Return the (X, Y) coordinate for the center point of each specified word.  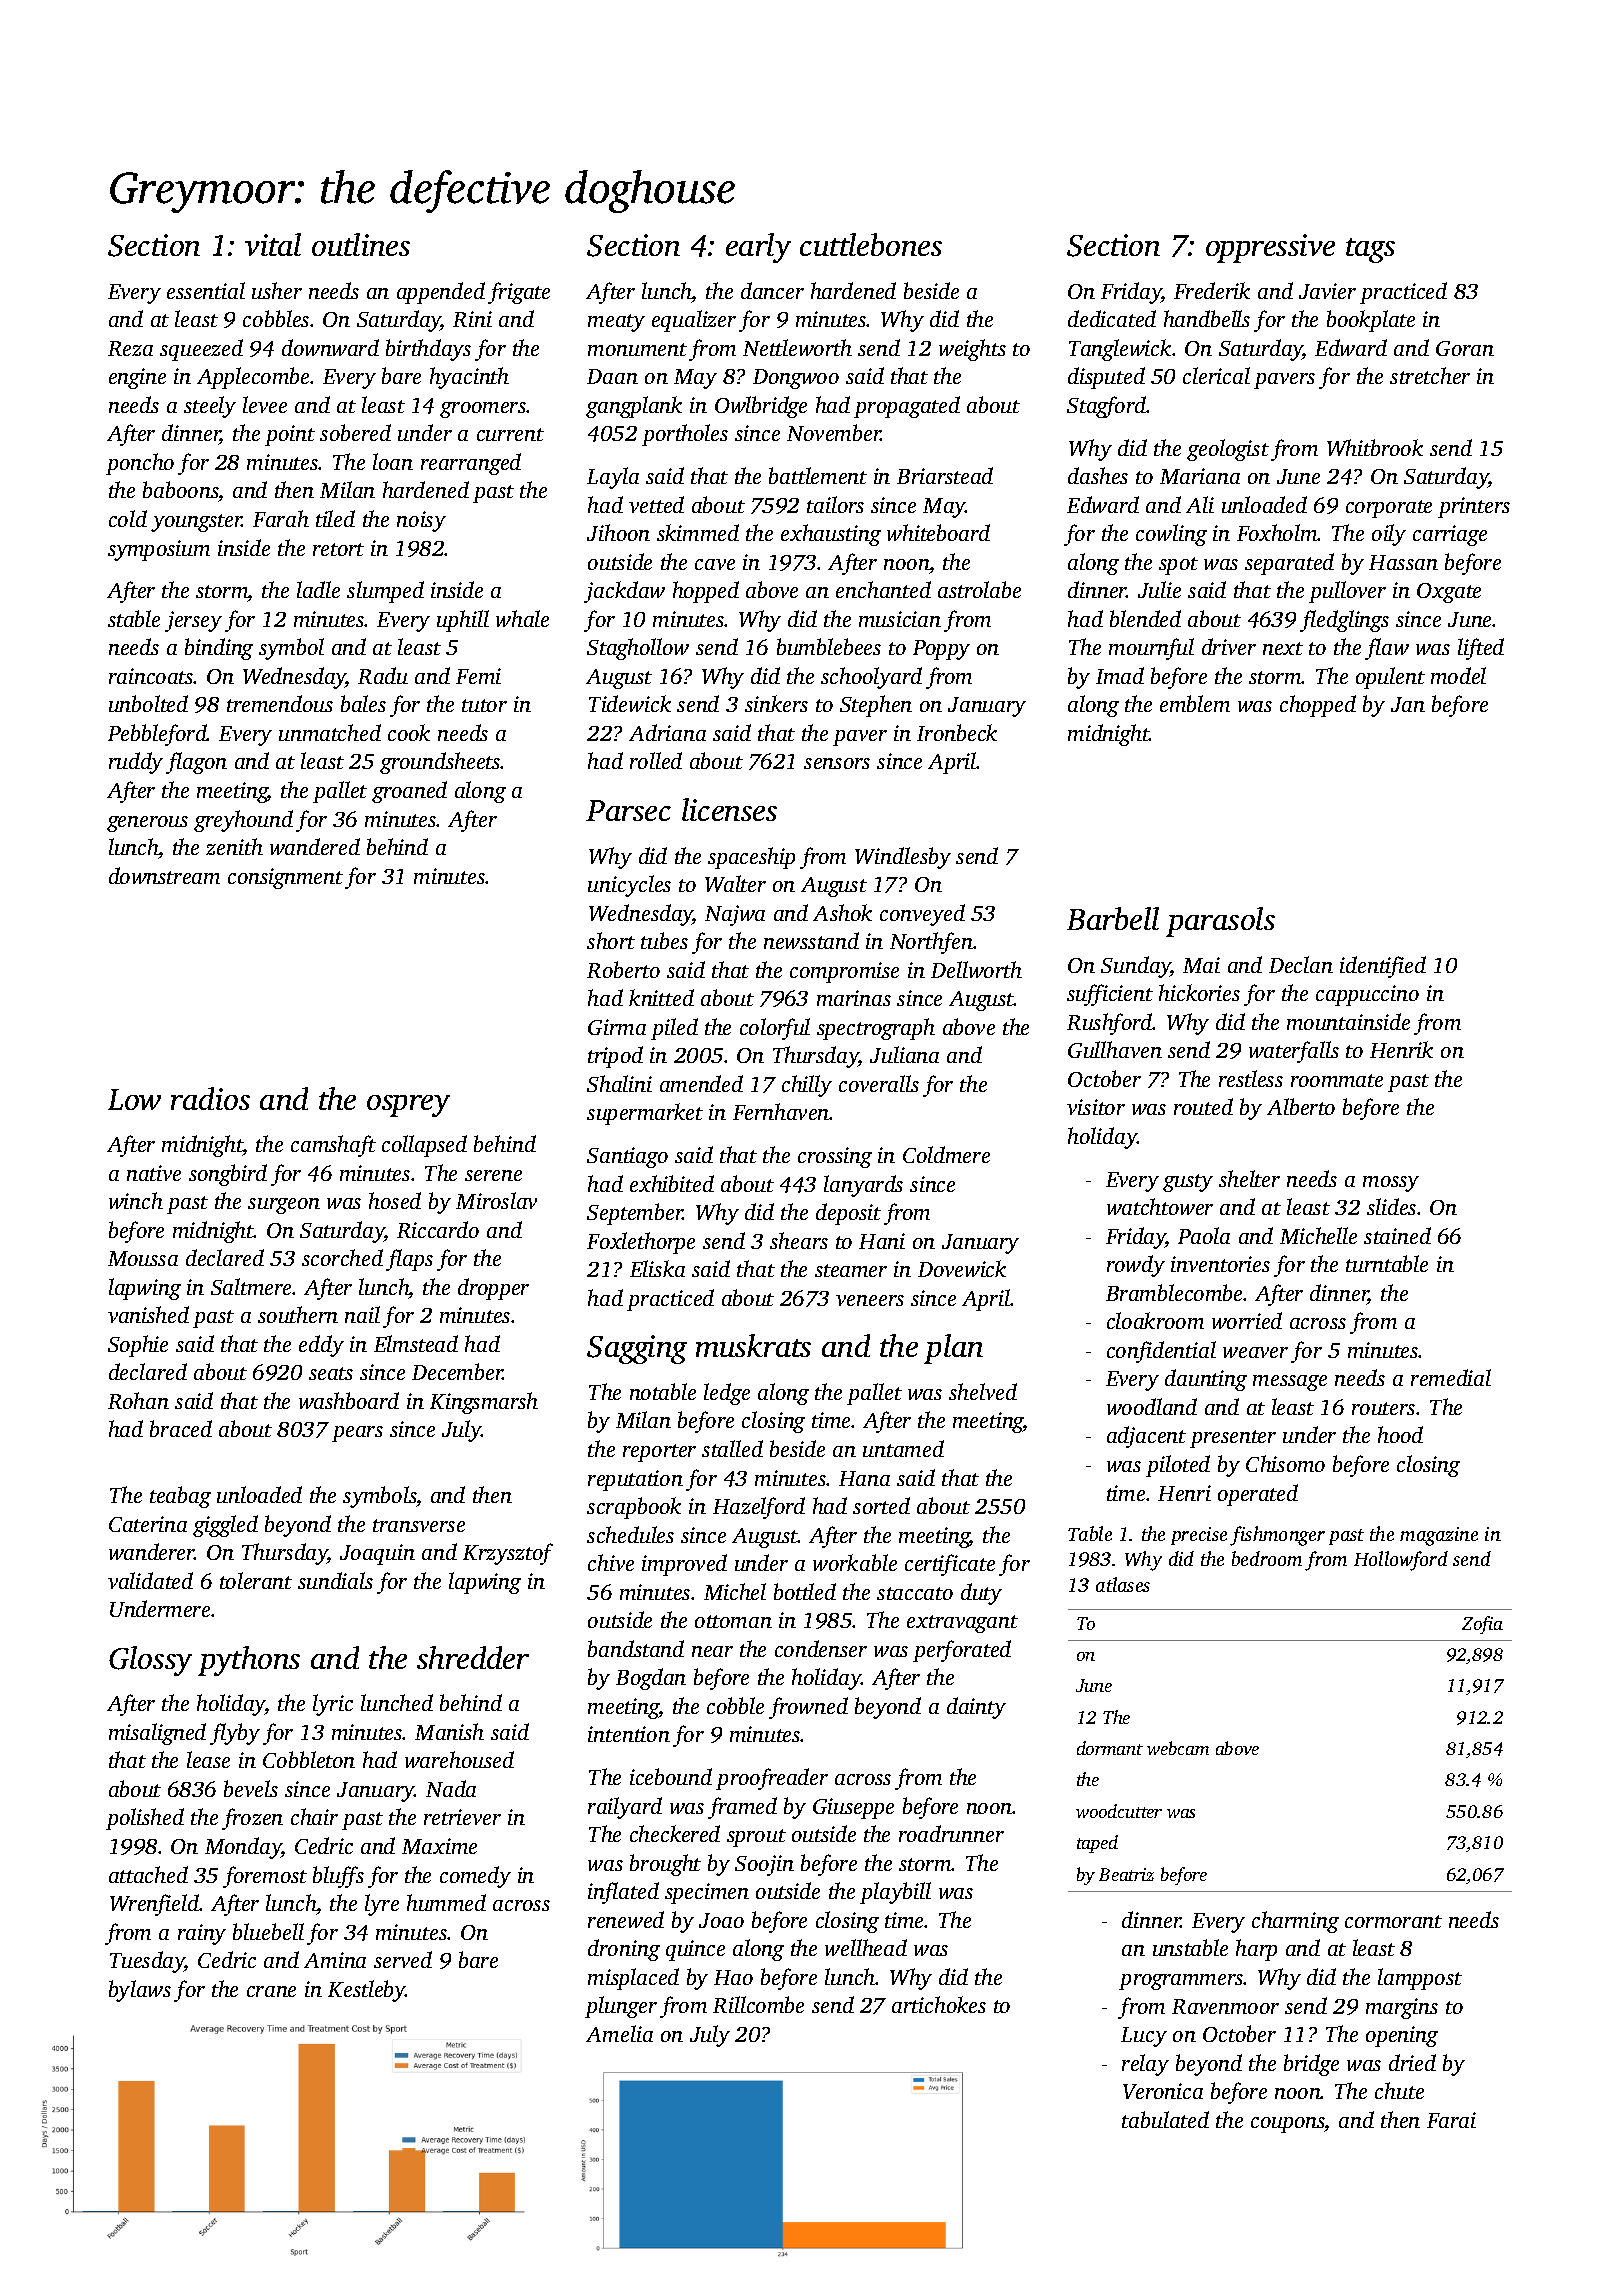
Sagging (637, 1349)
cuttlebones (871, 244)
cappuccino (1367, 995)
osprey (408, 1106)
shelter (1249, 1178)
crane (271, 1991)
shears (799, 1240)
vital (273, 244)
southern (298, 1314)
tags (1370, 250)
